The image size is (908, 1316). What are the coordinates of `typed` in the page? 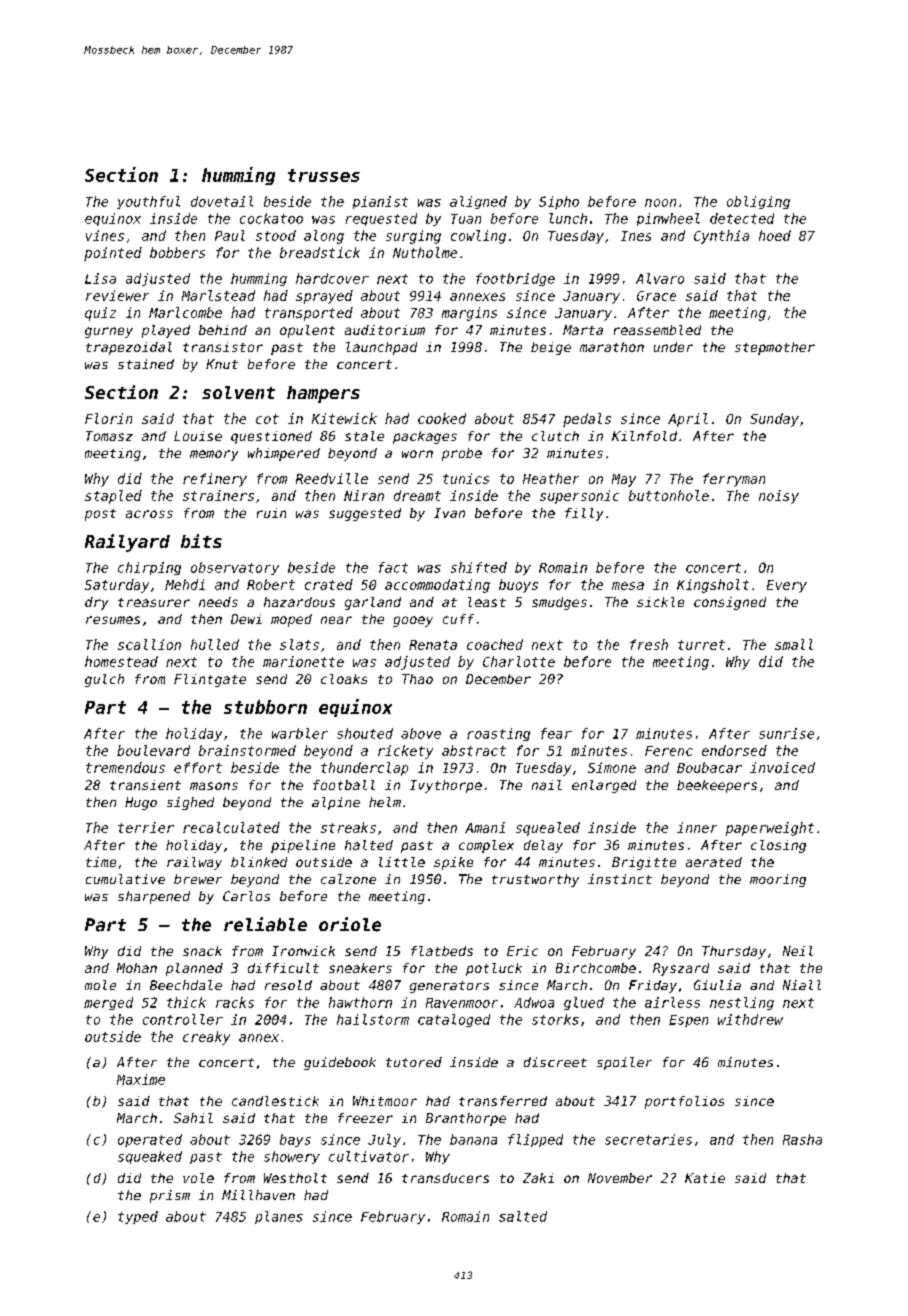 It's located at (138, 1217).
